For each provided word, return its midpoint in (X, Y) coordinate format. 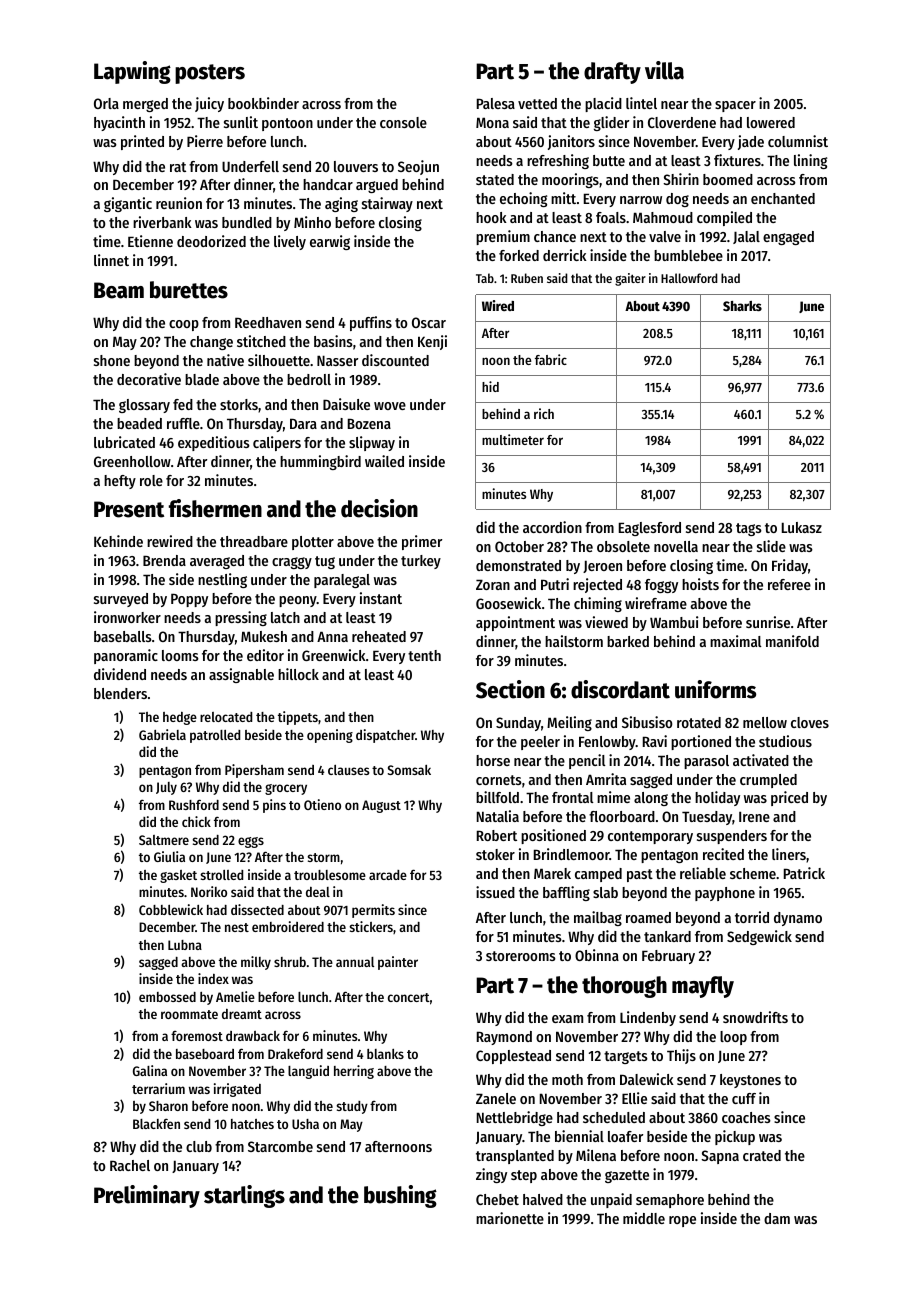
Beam (119, 290)
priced (789, 798)
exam (567, 1019)
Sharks (742, 306)
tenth (424, 655)
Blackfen (156, 1123)
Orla (106, 103)
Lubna (185, 945)
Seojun (418, 167)
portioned (701, 742)
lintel (641, 103)
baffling (566, 893)
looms (180, 655)
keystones (750, 1081)
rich (544, 413)
